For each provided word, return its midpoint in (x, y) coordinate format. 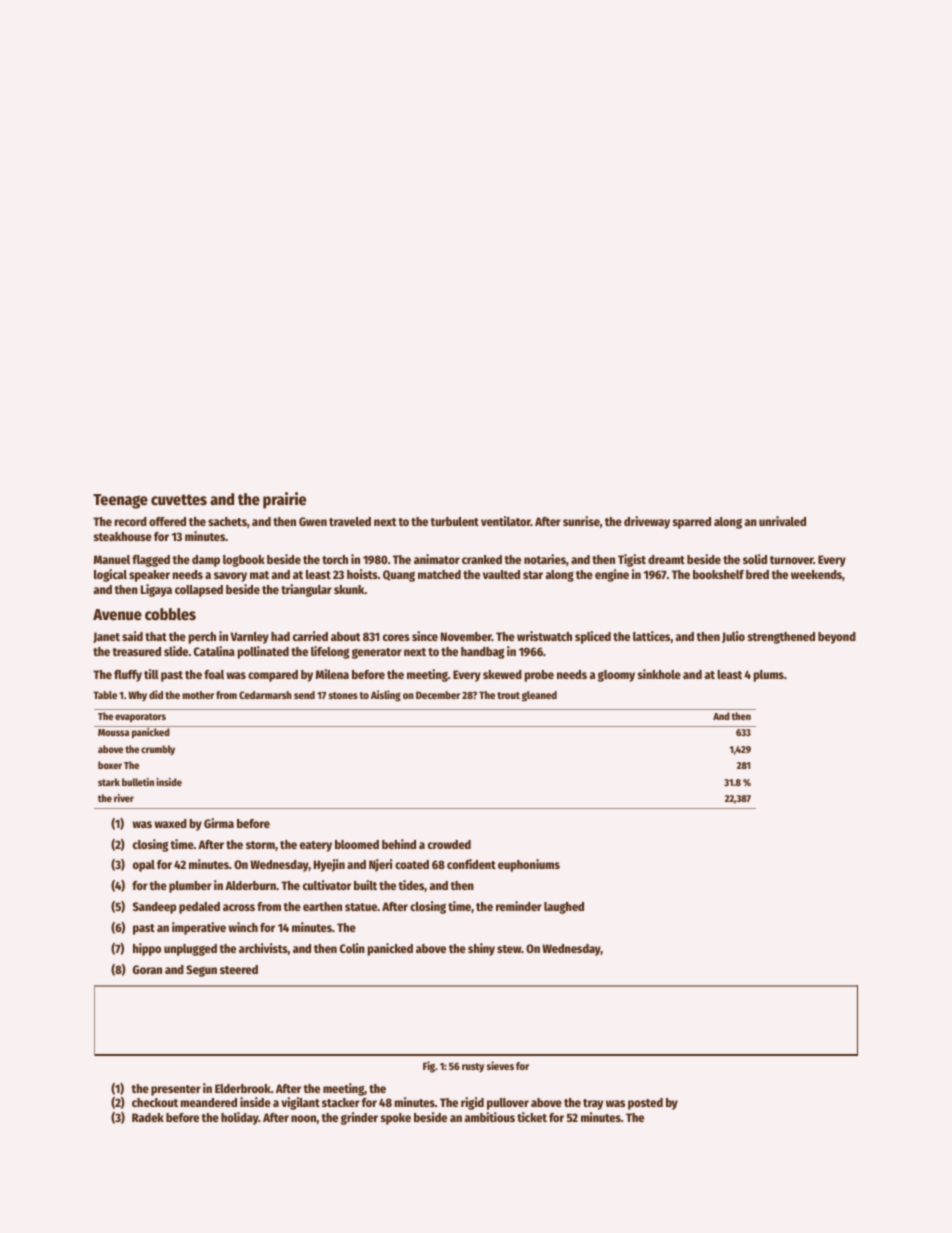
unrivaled (782, 521)
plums (769, 676)
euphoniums (529, 865)
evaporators (140, 717)
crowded (449, 844)
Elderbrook (243, 1088)
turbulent (454, 521)
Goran (147, 969)
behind (399, 844)
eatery (316, 846)
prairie (284, 500)
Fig (429, 1067)
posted (645, 1104)
